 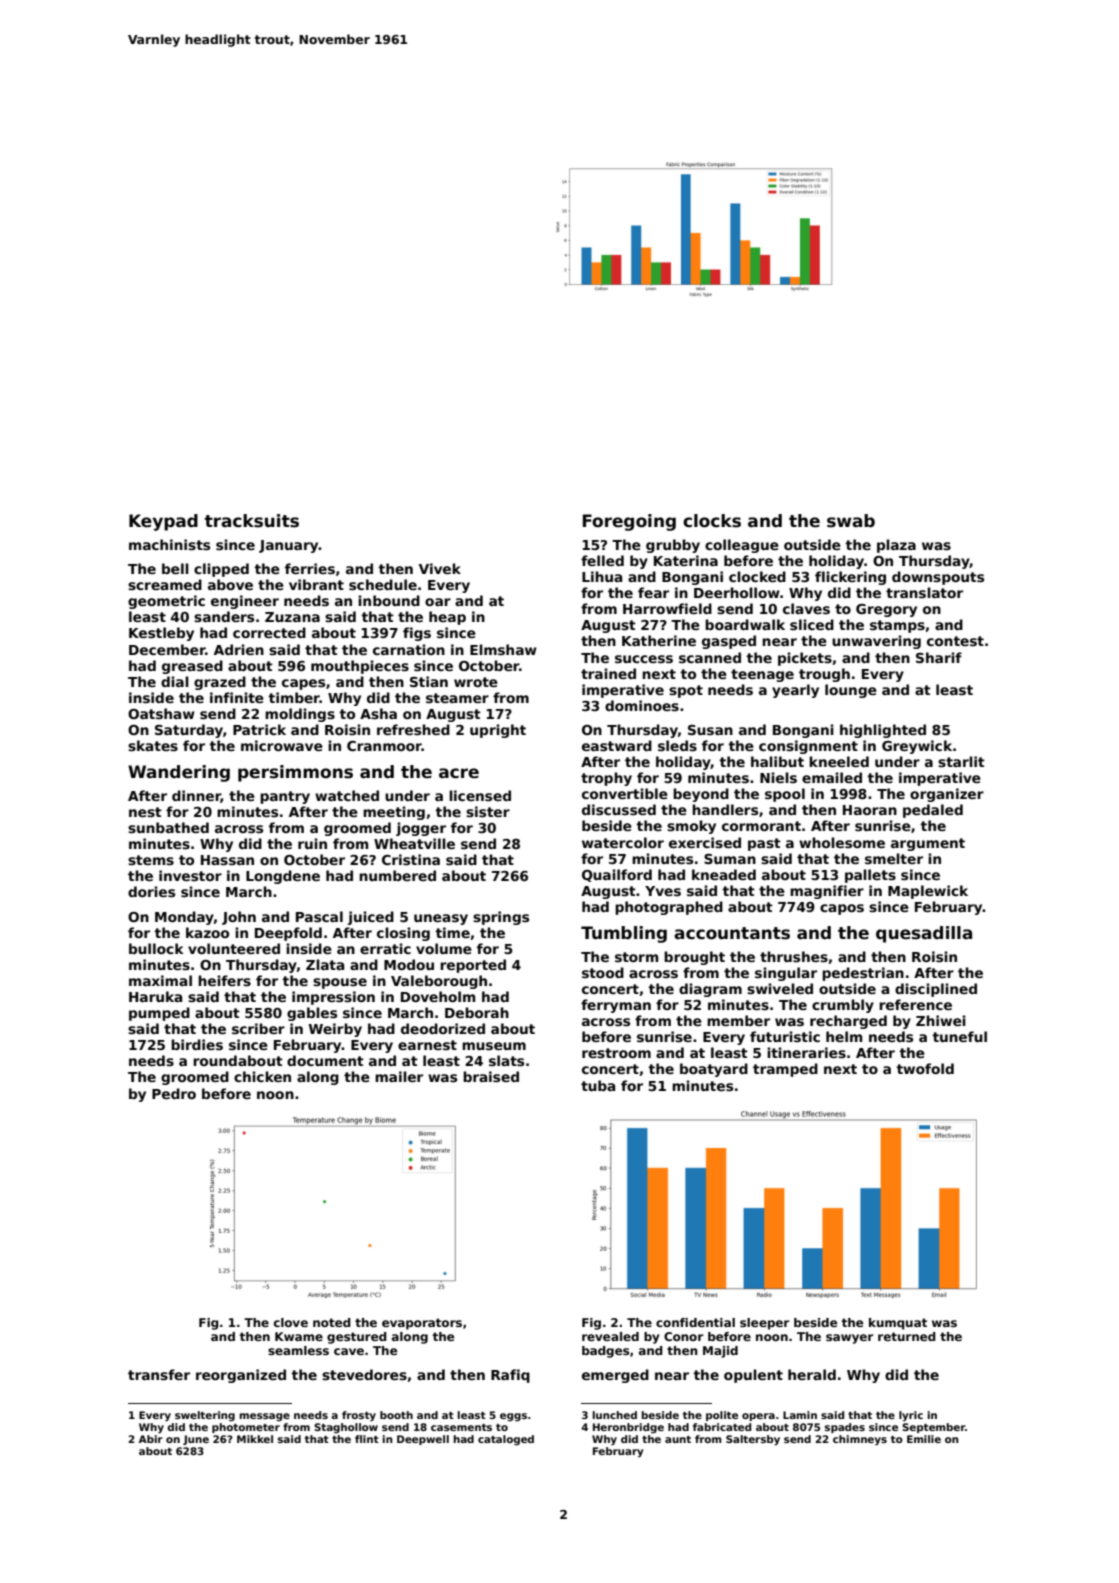 I want to click on revealed, so click(x=610, y=1336).
